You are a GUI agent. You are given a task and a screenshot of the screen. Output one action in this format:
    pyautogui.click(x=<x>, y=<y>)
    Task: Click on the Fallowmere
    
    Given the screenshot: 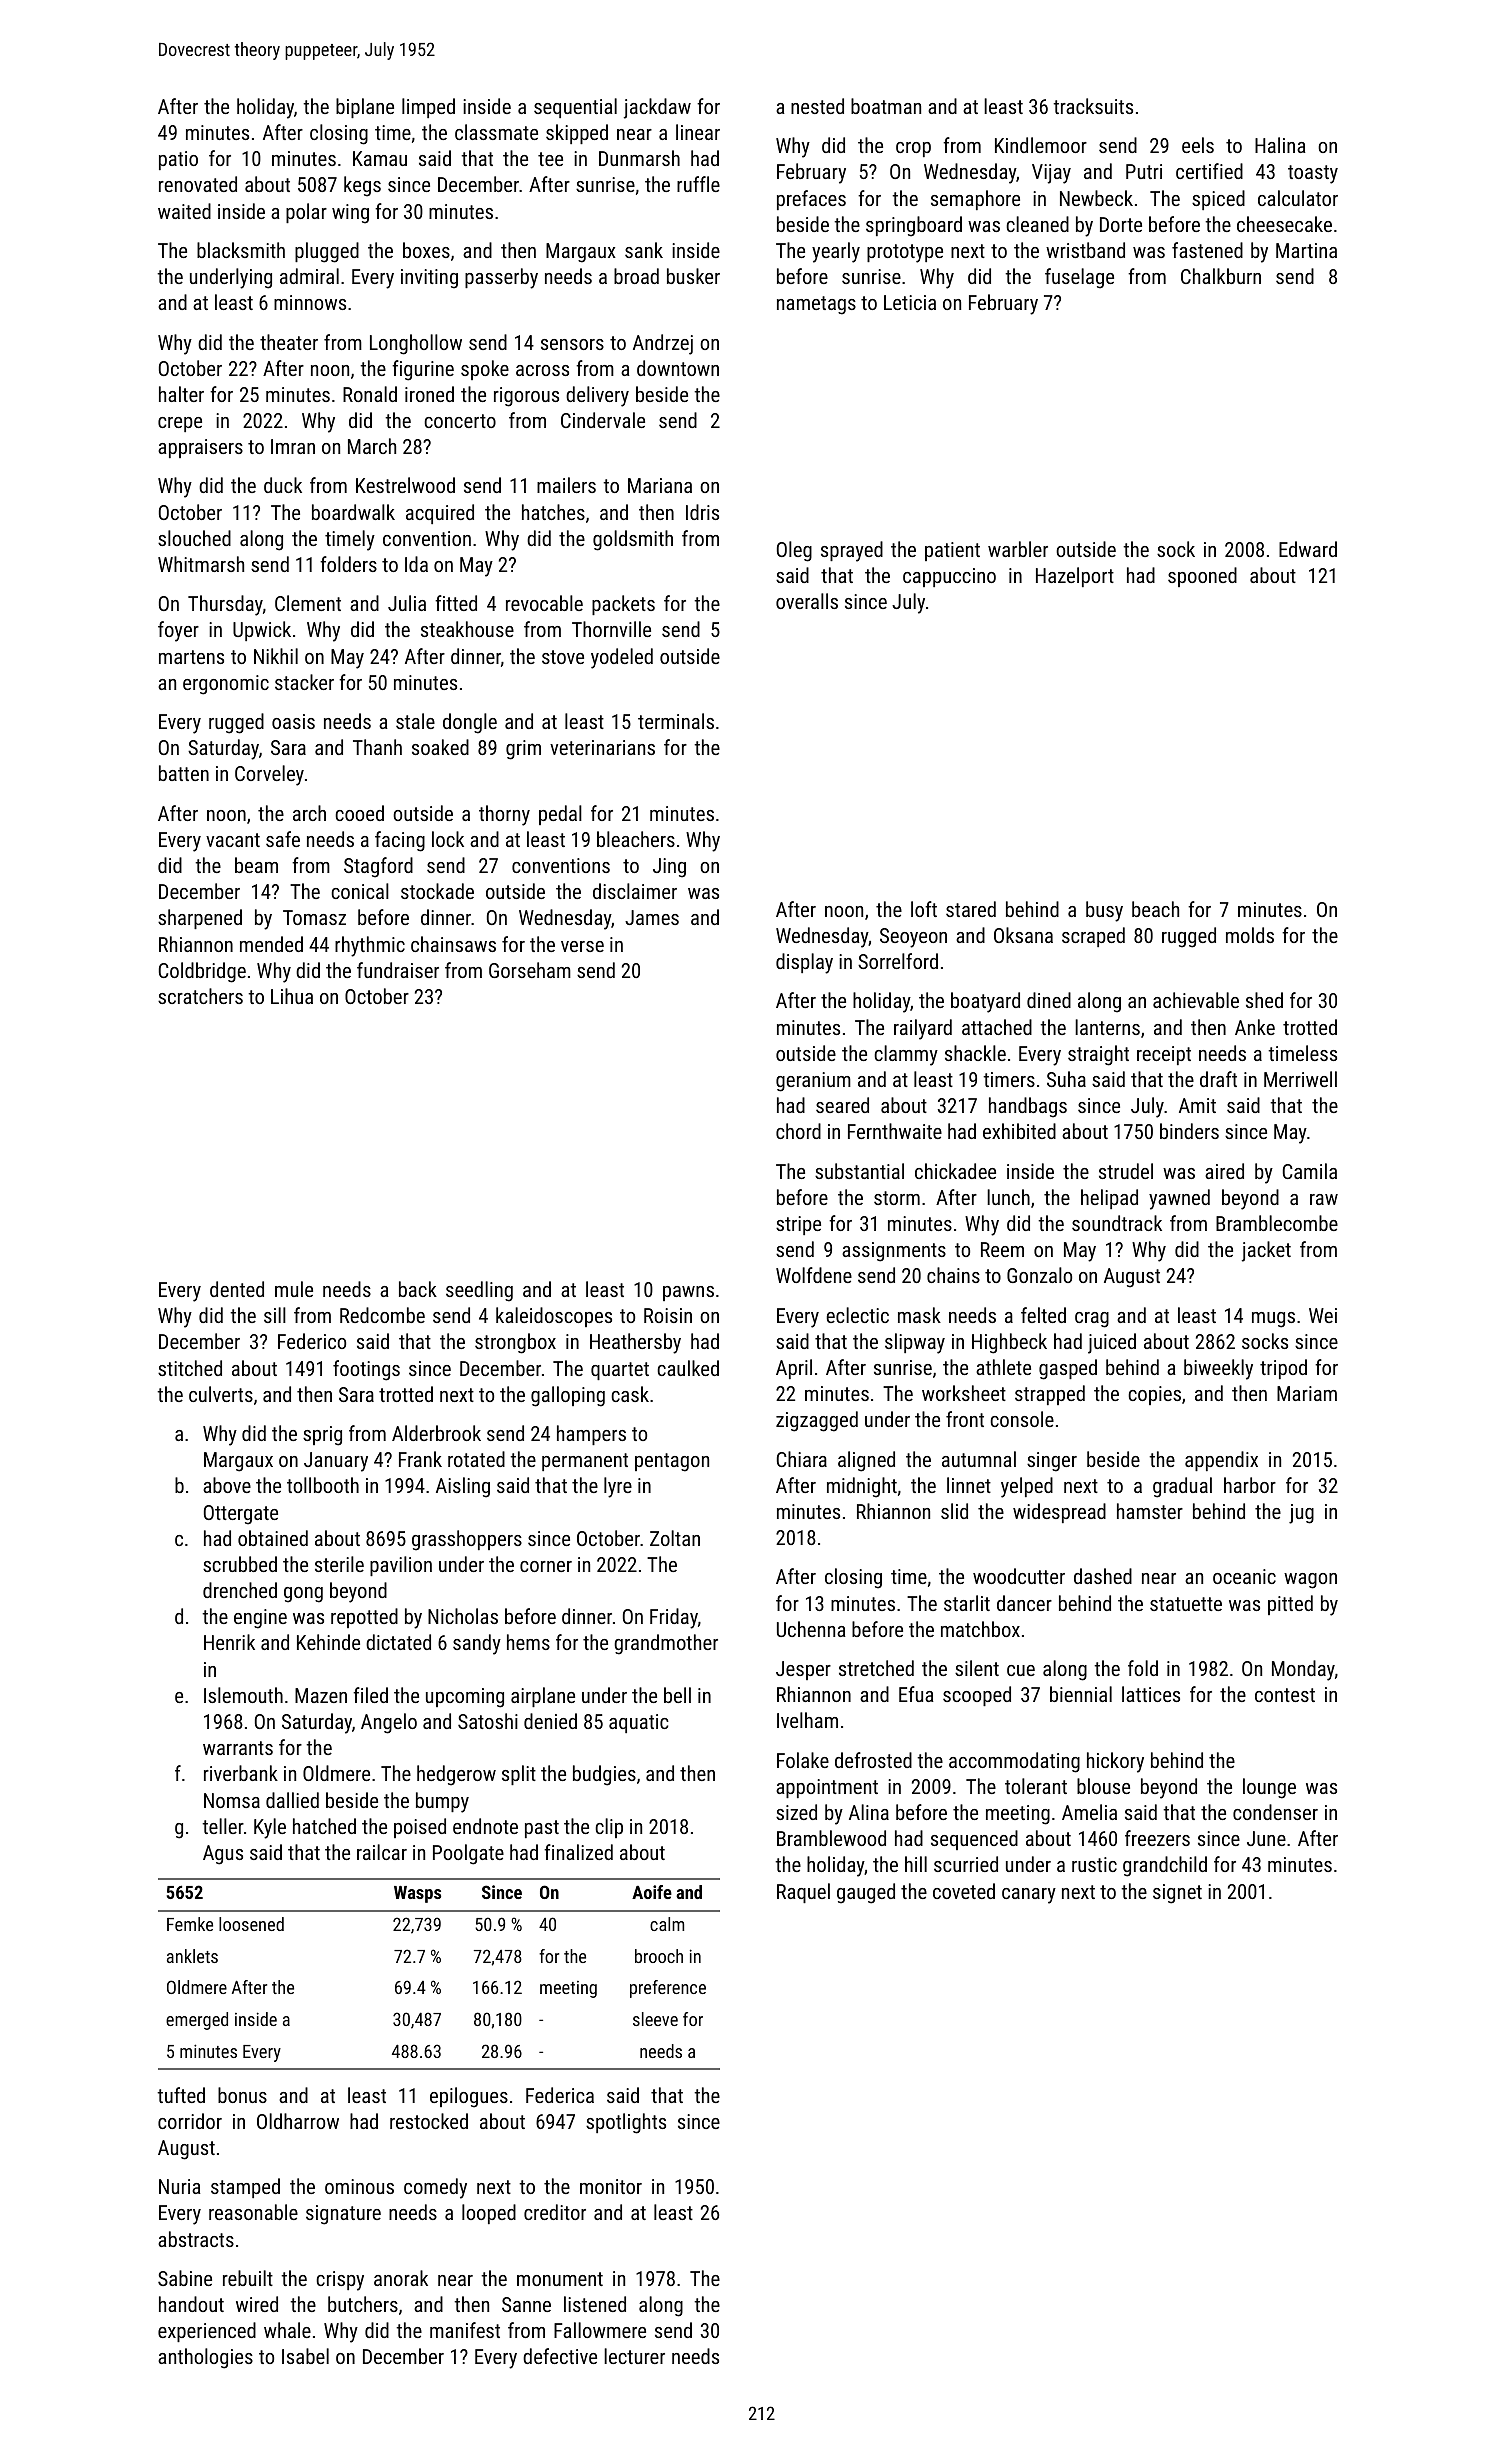 What is the action you would take?
    pyautogui.click(x=600, y=2330)
